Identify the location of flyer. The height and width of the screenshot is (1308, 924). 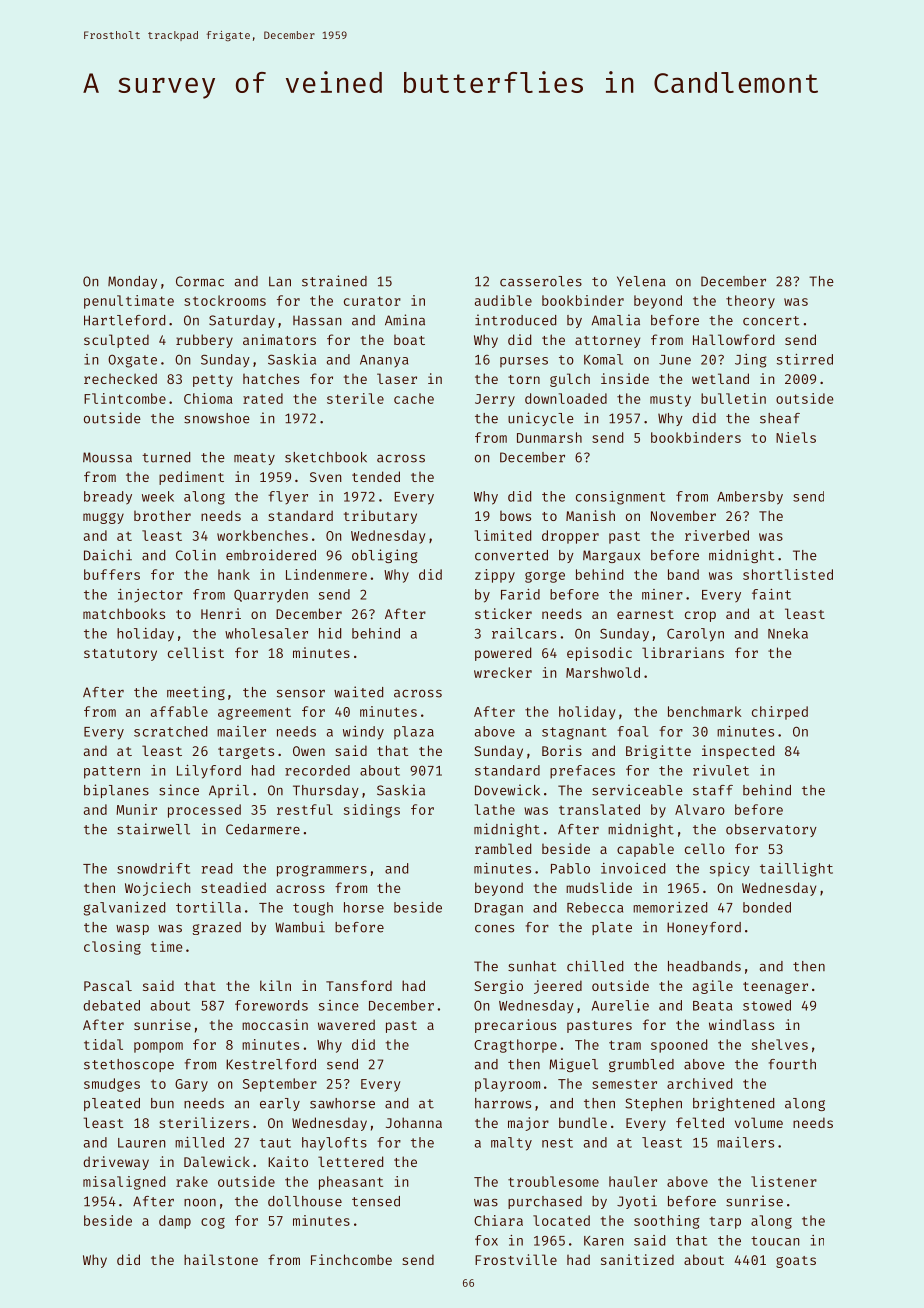
(288, 498).
